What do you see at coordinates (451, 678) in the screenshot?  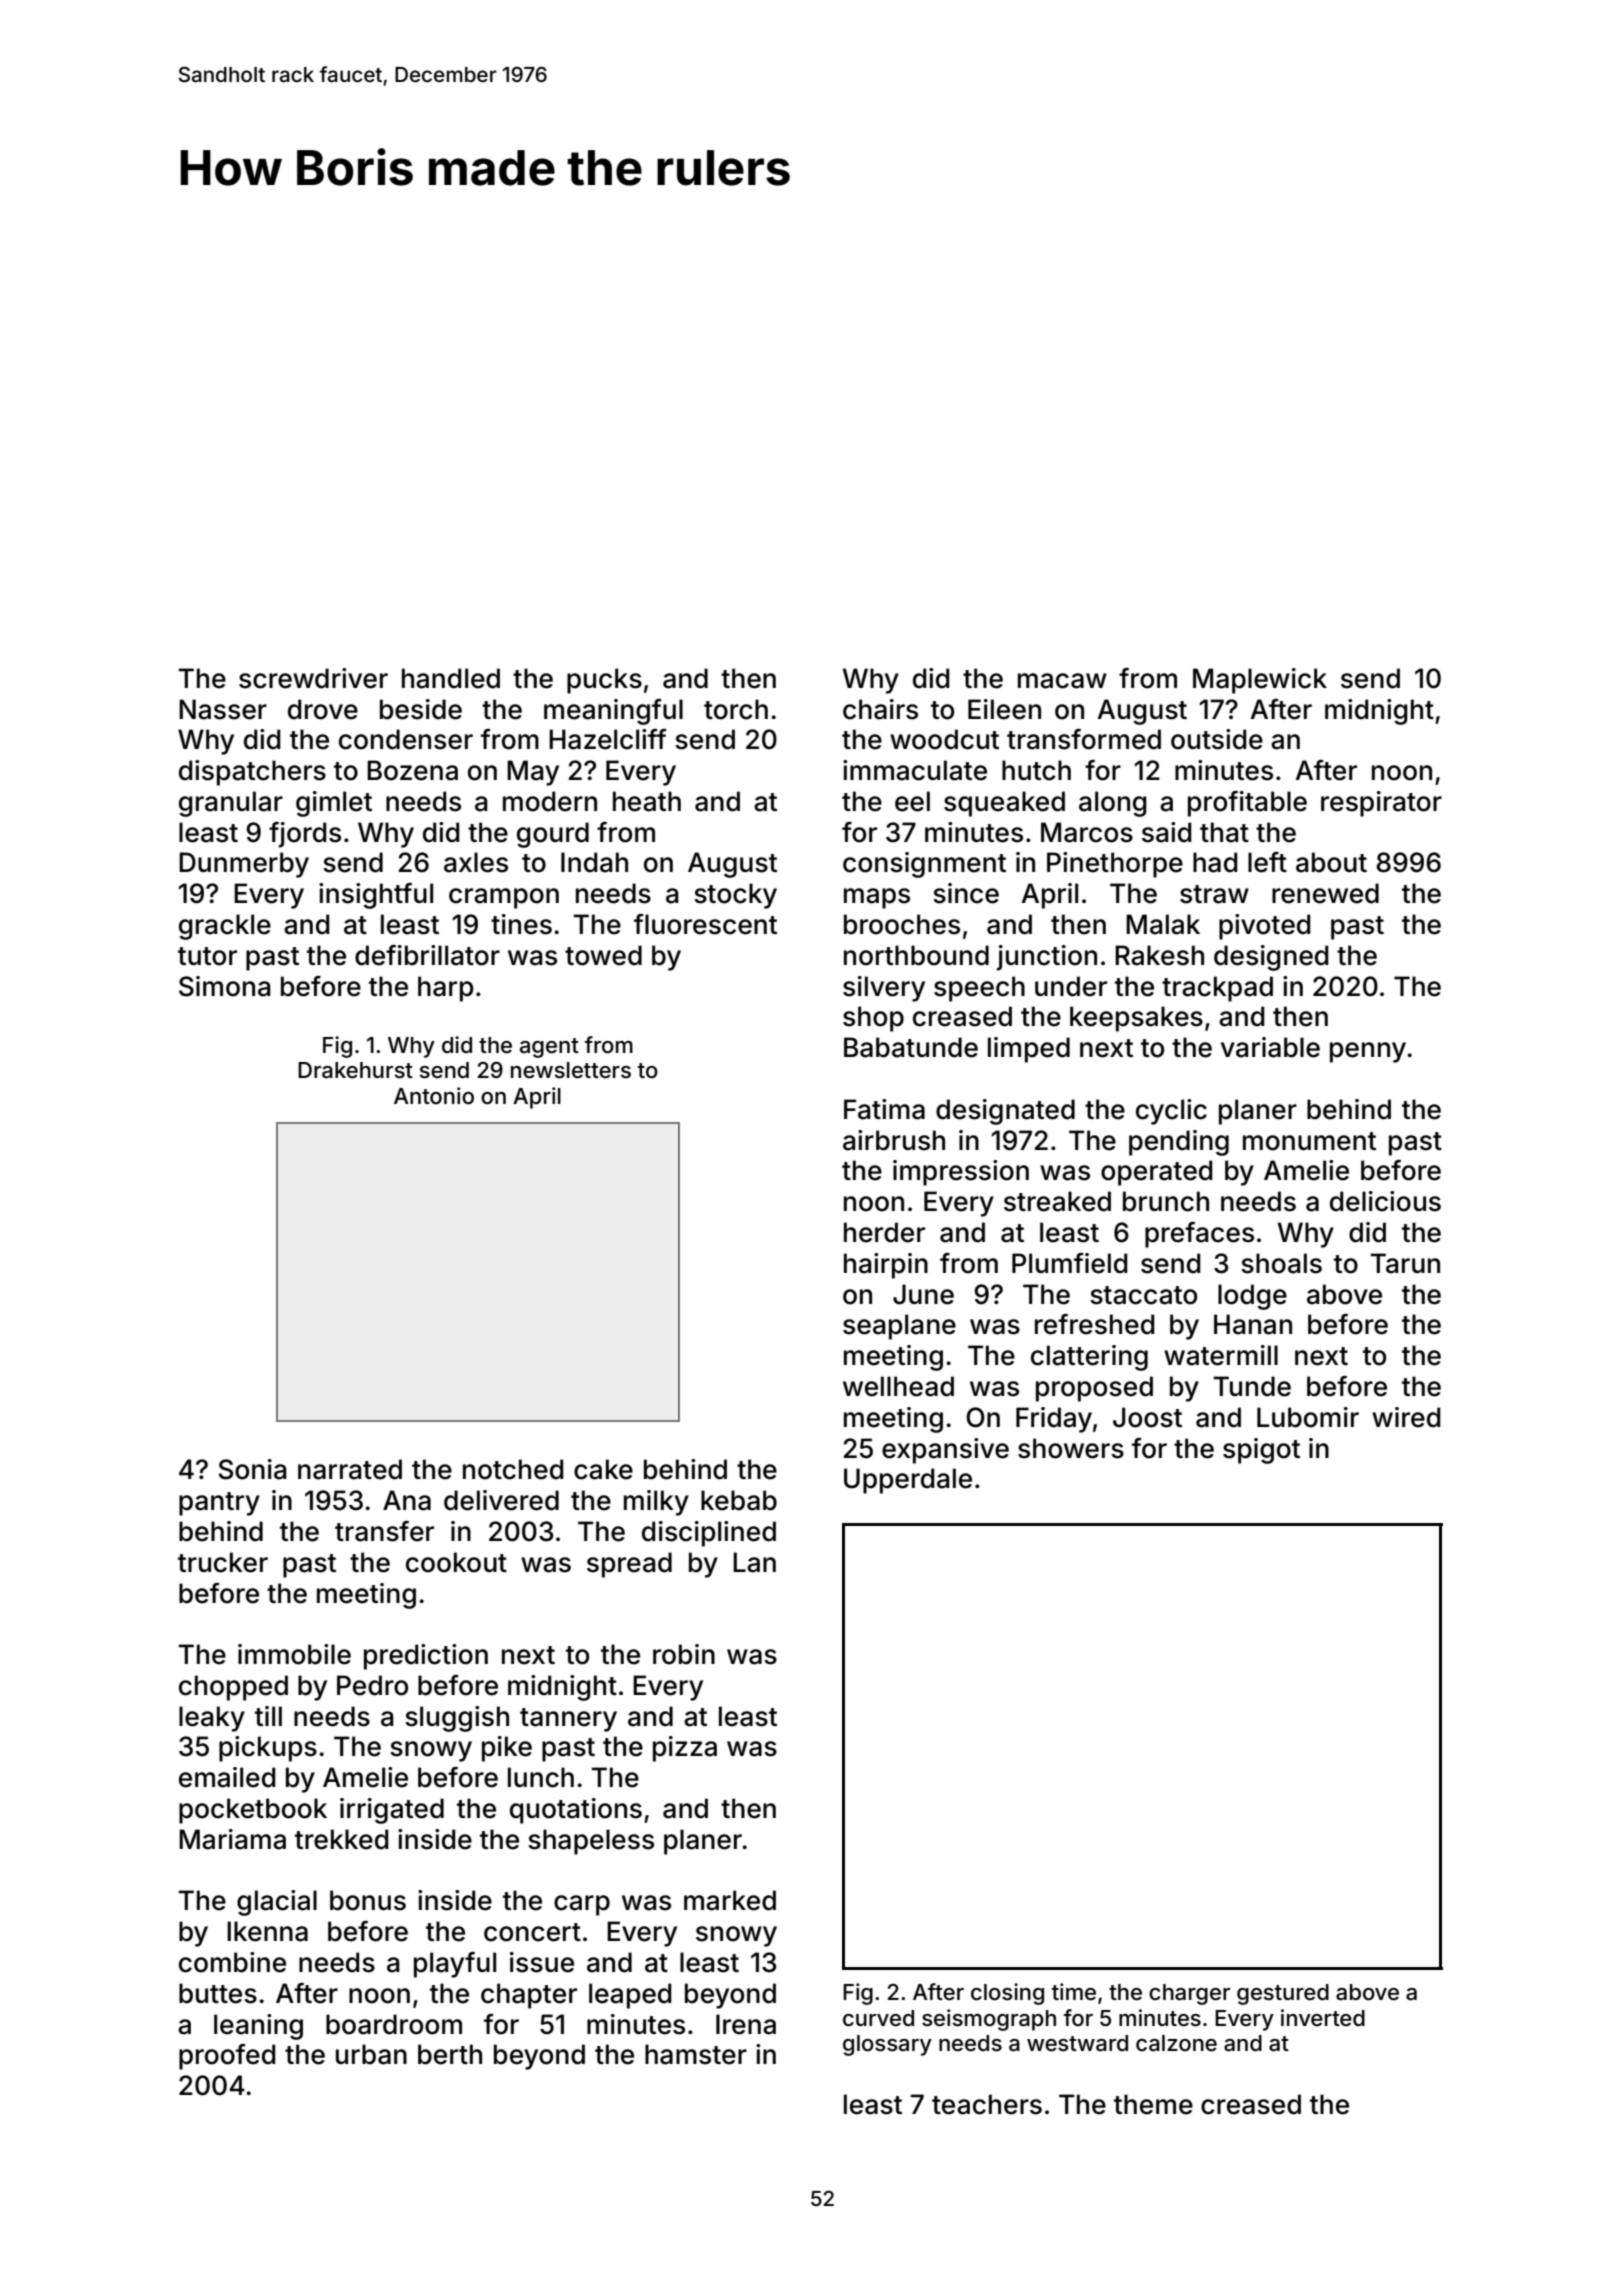 I see `handled` at bounding box center [451, 678].
